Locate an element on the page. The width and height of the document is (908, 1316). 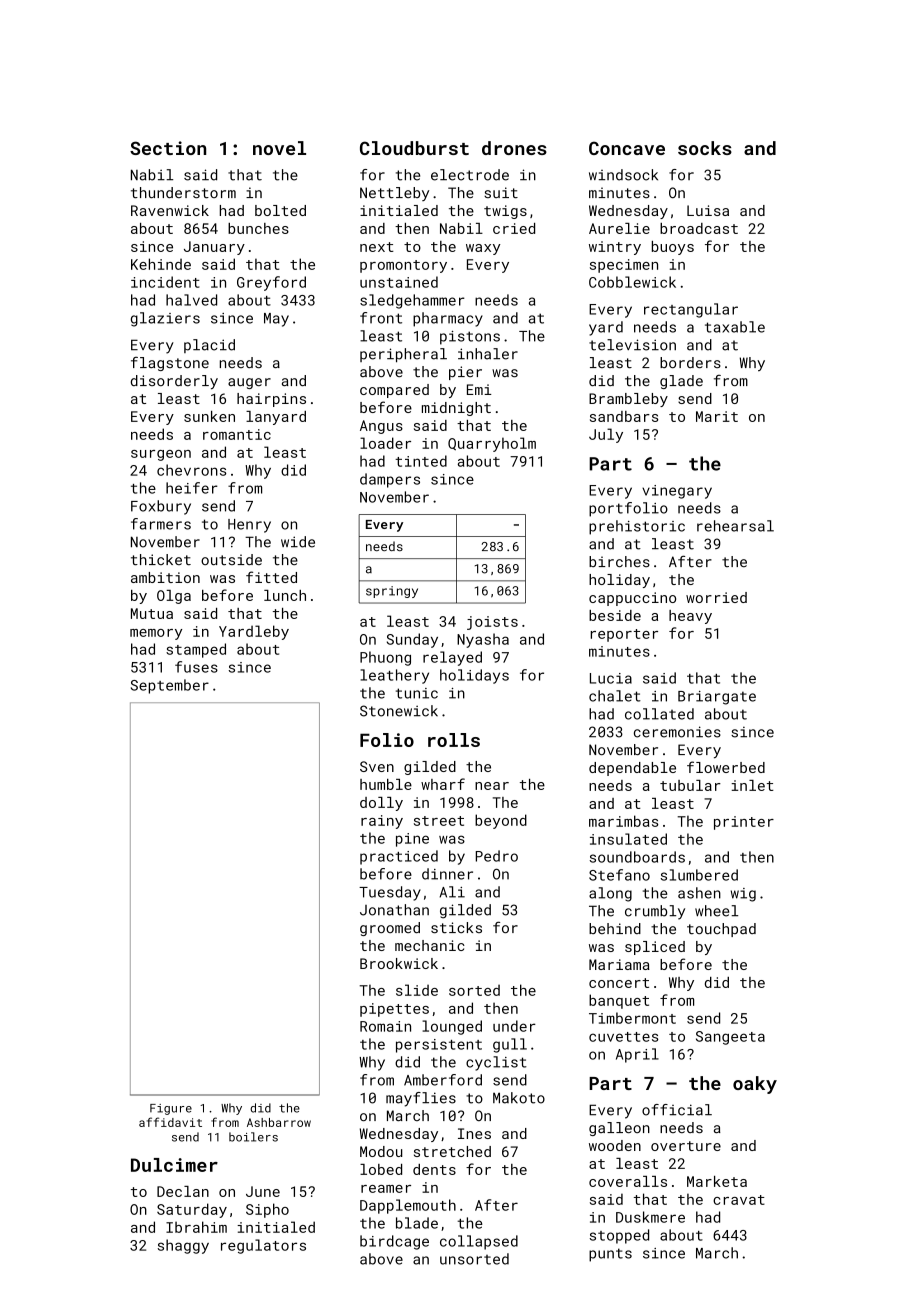
joists is located at coordinates (492, 623).
